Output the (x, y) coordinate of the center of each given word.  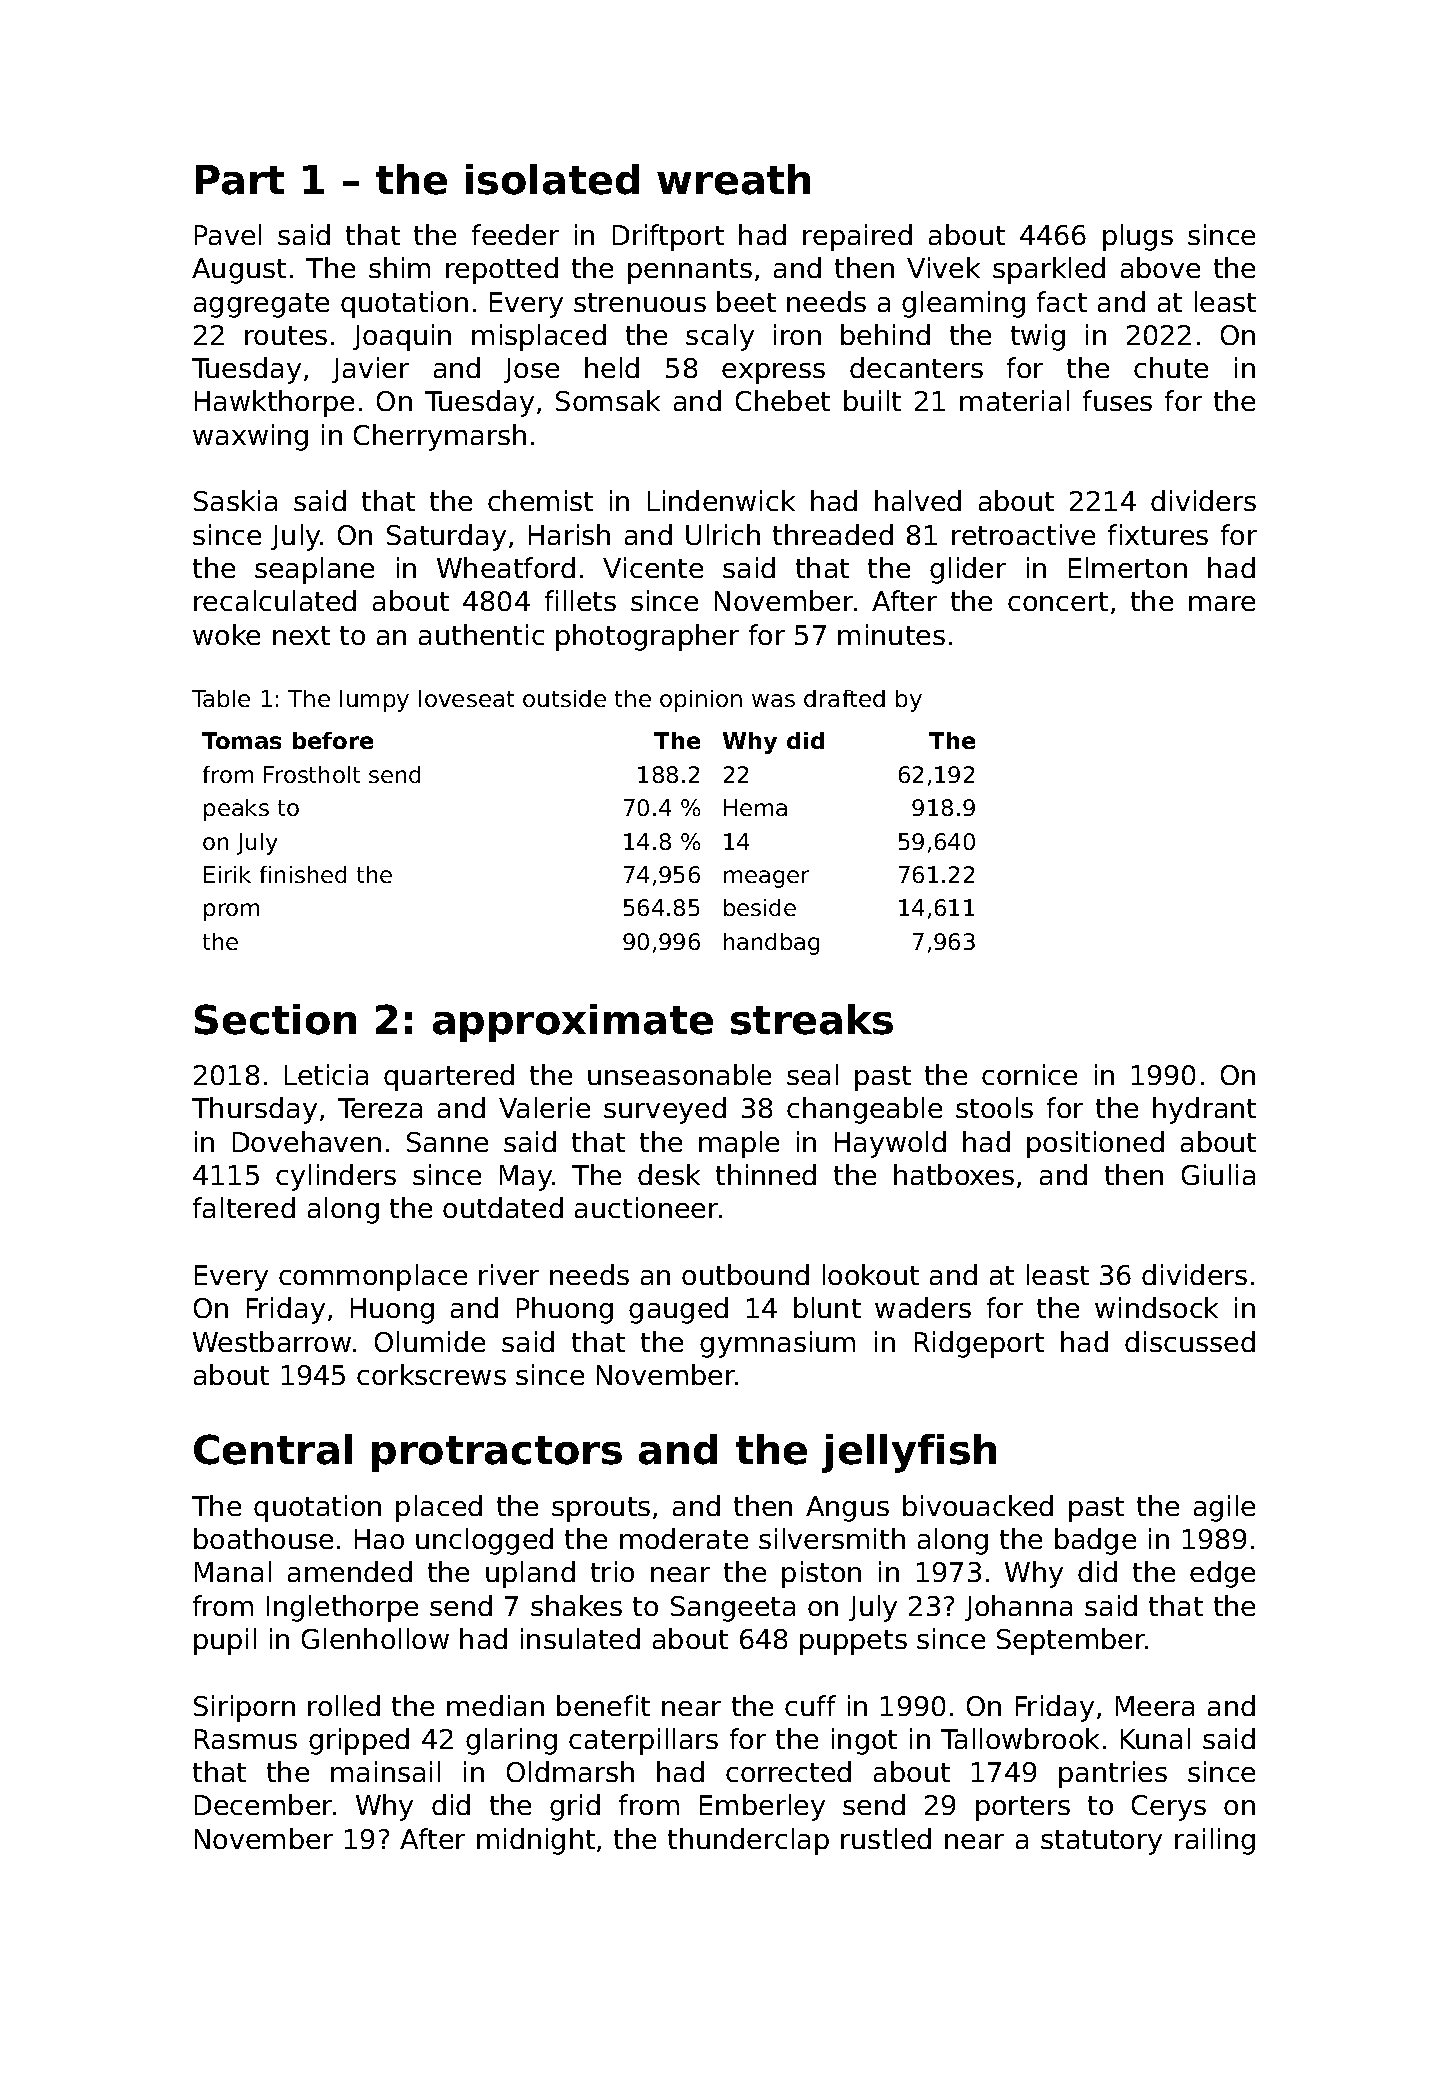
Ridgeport (979, 1344)
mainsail (385, 1771)
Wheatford (506, 567)
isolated (552, 179)
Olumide (430, 1341)
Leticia (326, 1074)
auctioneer (646, 1207)
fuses (1117, 400)
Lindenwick (721, 500)
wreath (733, 179)
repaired (857, 237)
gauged (678, 1310)
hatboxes (954, 1174)
